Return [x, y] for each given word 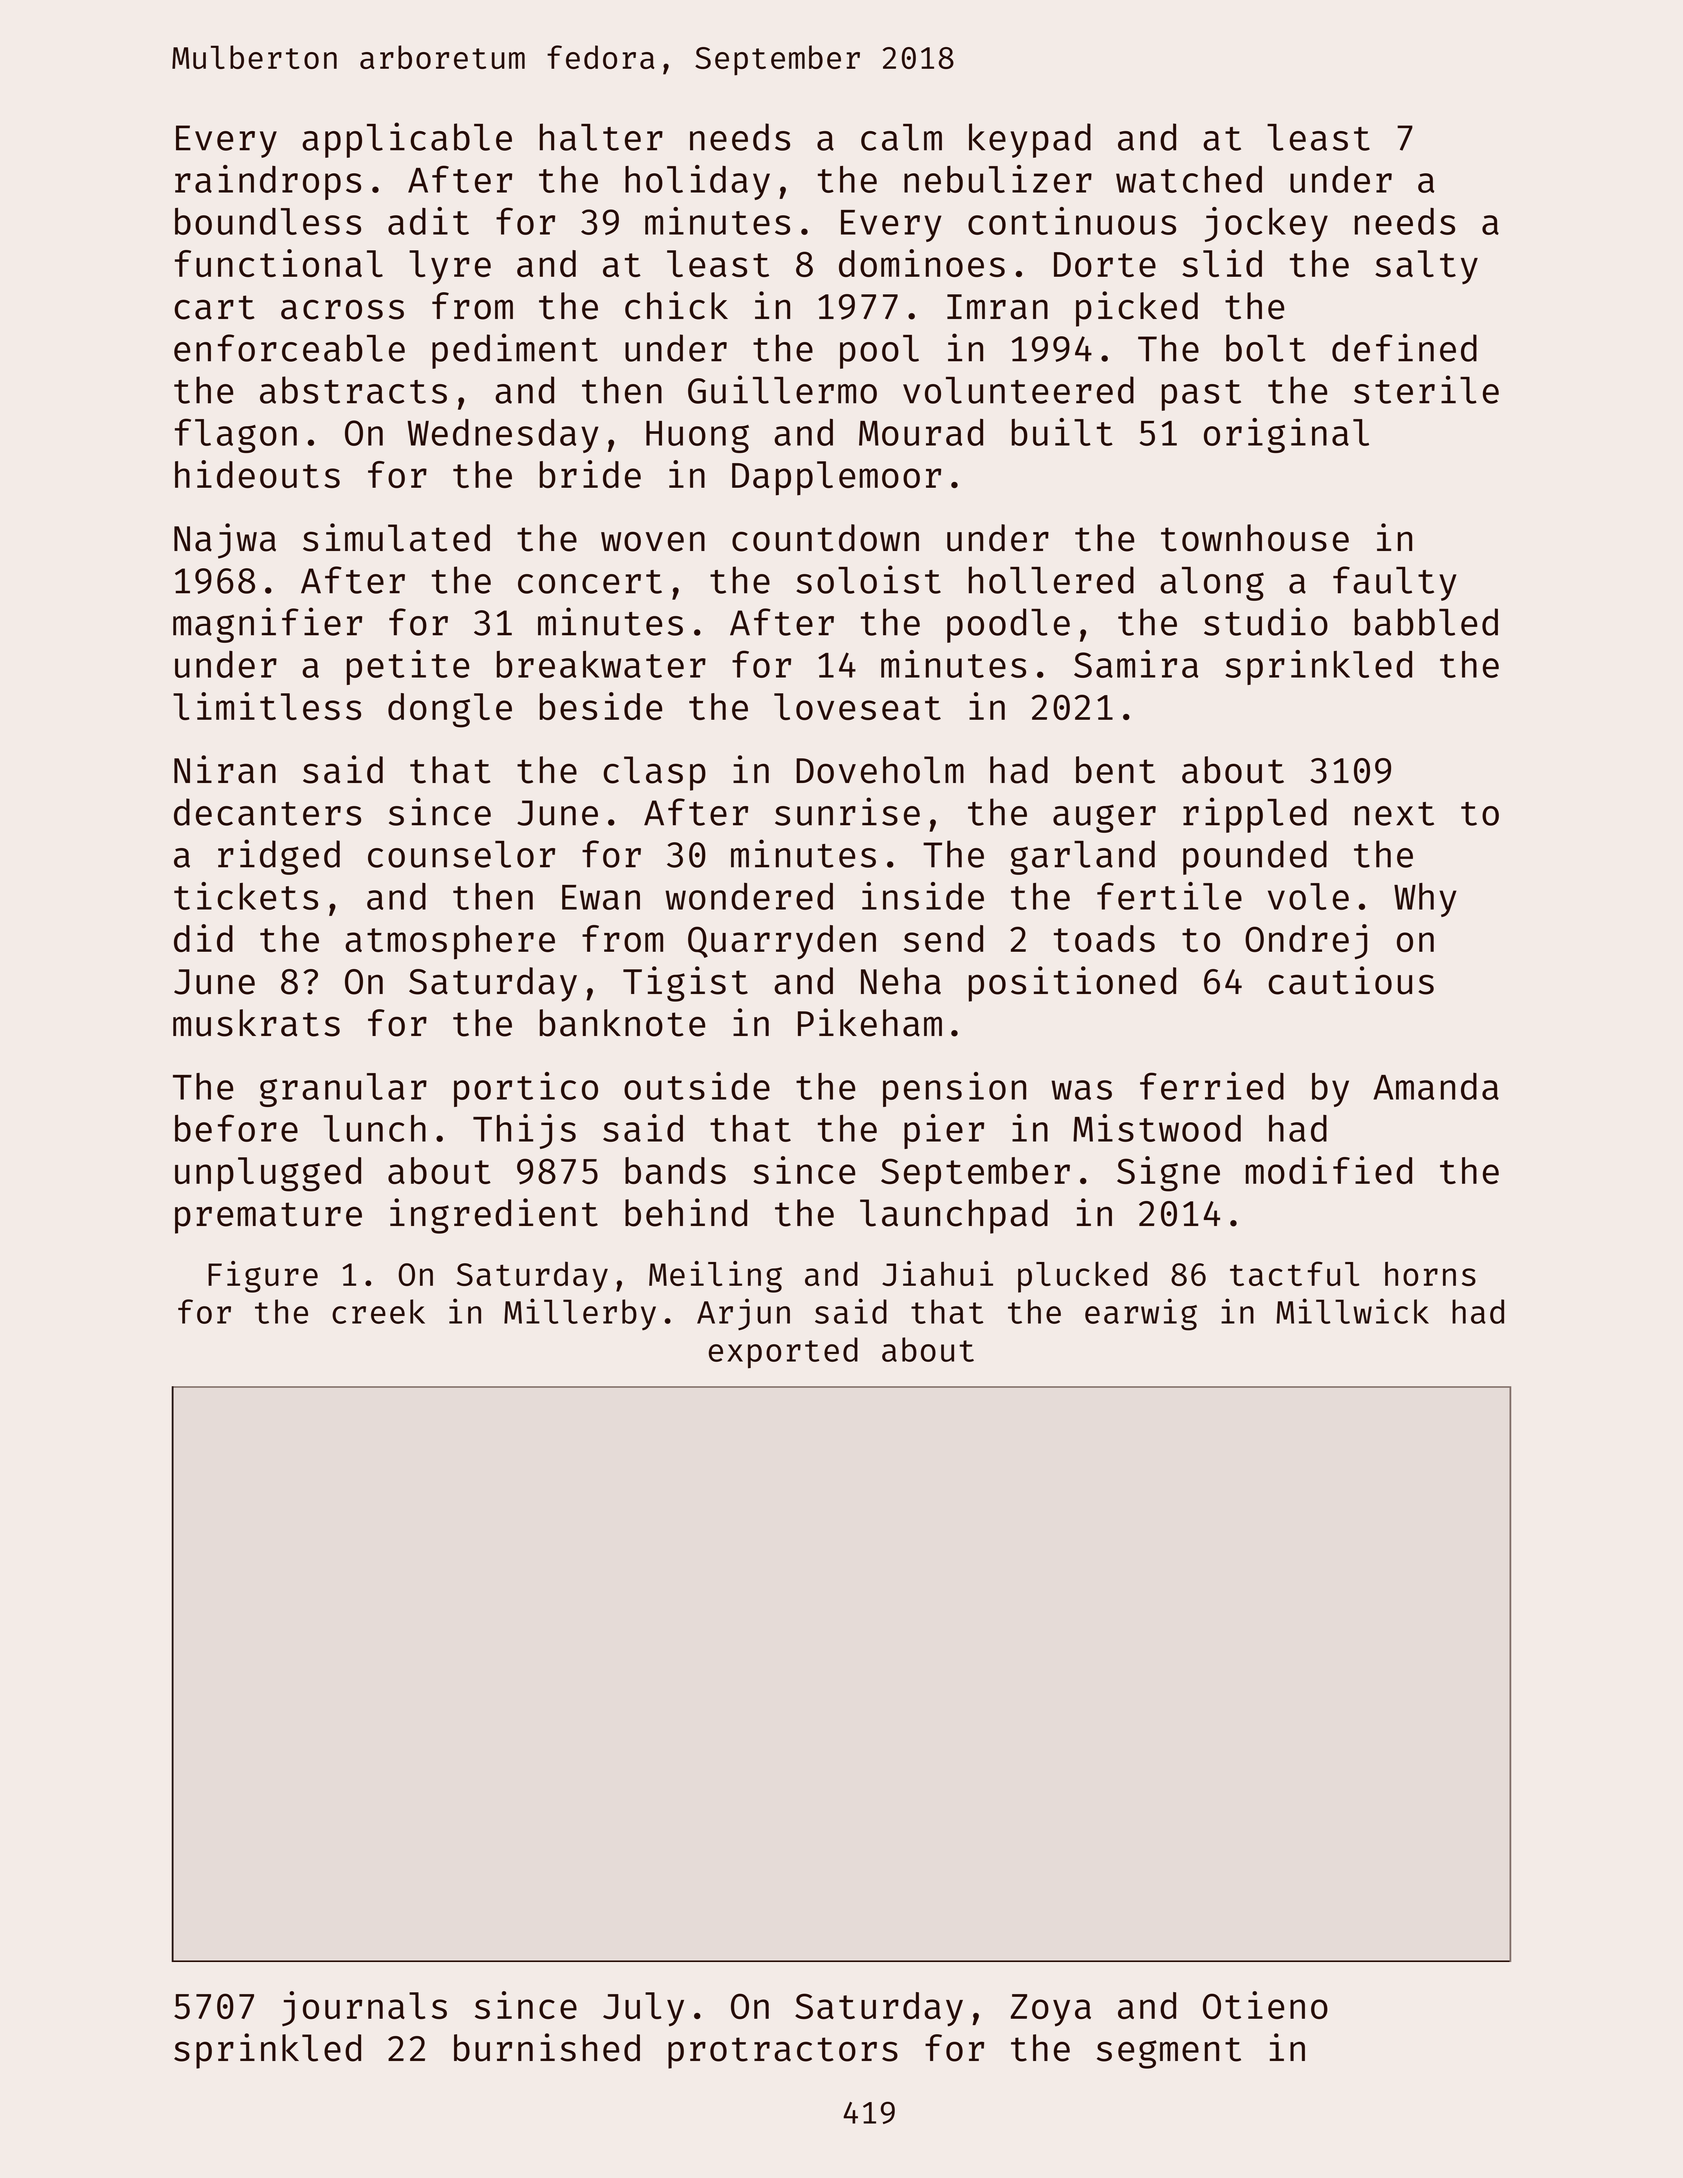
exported [783, 1353]
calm [901, 137]
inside [923, 896]
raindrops [268, 182]
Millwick [1352, 1311]
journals [364, 2008]
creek [378, 1311]
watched [1189, 179]
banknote [622, 1023]
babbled [1426, 622]
